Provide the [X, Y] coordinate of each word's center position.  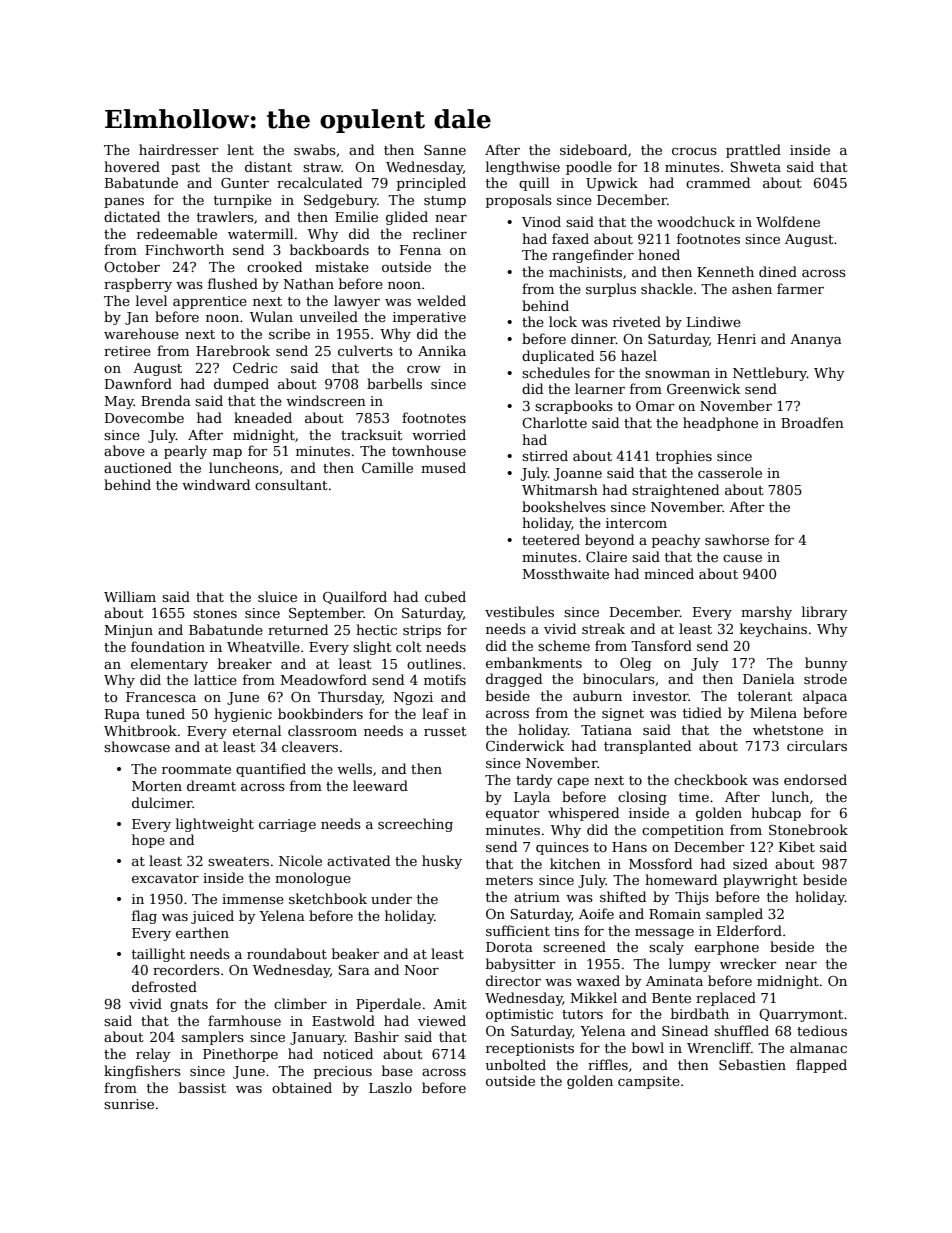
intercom [636, 523]
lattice [215, 679]
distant [268, 166]
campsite [649, 1082]
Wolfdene [788, 221]
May [119, 402]
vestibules [519, 611]
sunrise [129, 1104]
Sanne [445, 150]
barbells [394, 383]
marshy [766, 613]
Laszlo [390, 1087]
